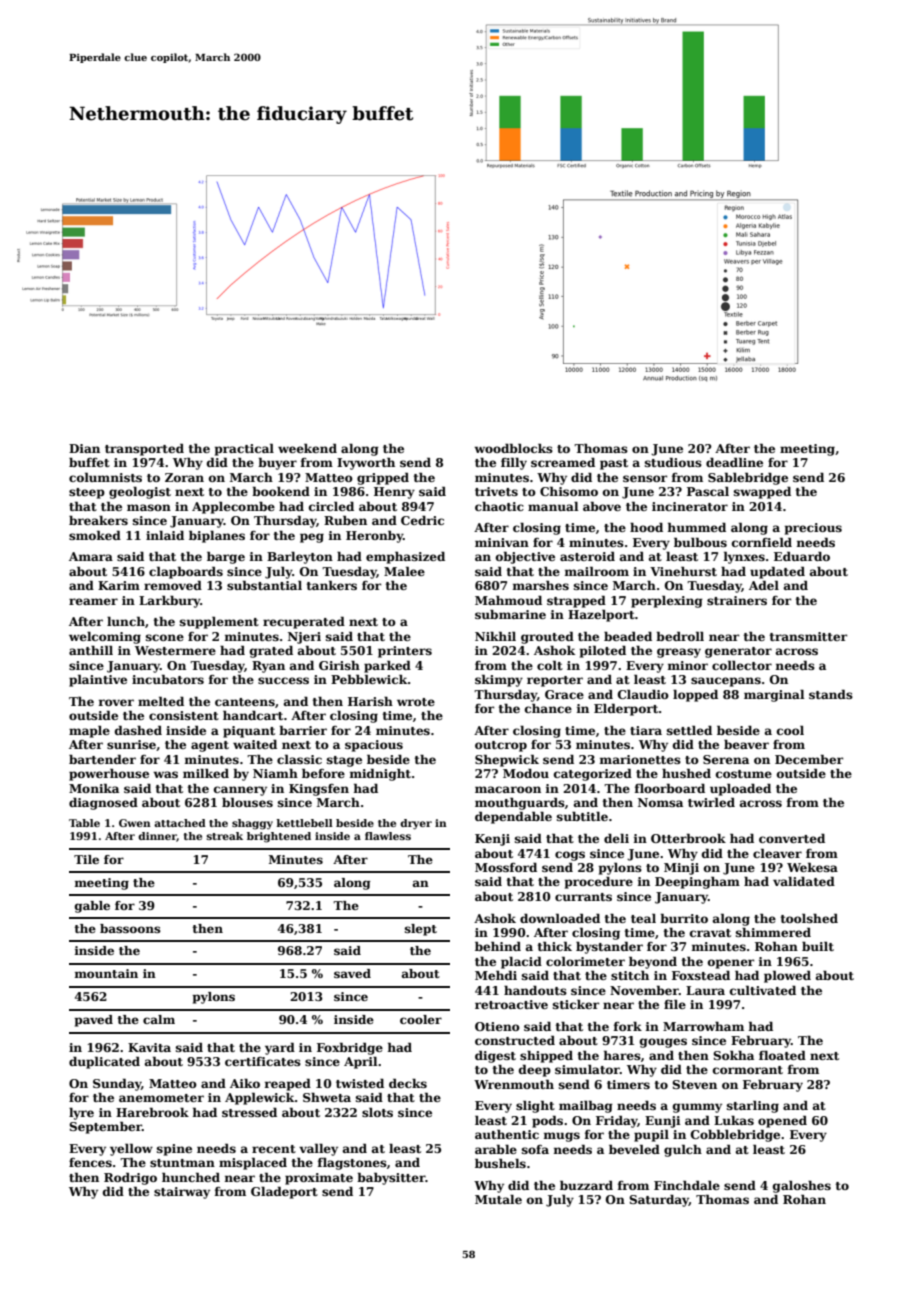 The height and width of the page is (1308, 924). What do you see at coordinates (416, 824) in the page?
I see `dryer` at bounding box center [416, 824].
